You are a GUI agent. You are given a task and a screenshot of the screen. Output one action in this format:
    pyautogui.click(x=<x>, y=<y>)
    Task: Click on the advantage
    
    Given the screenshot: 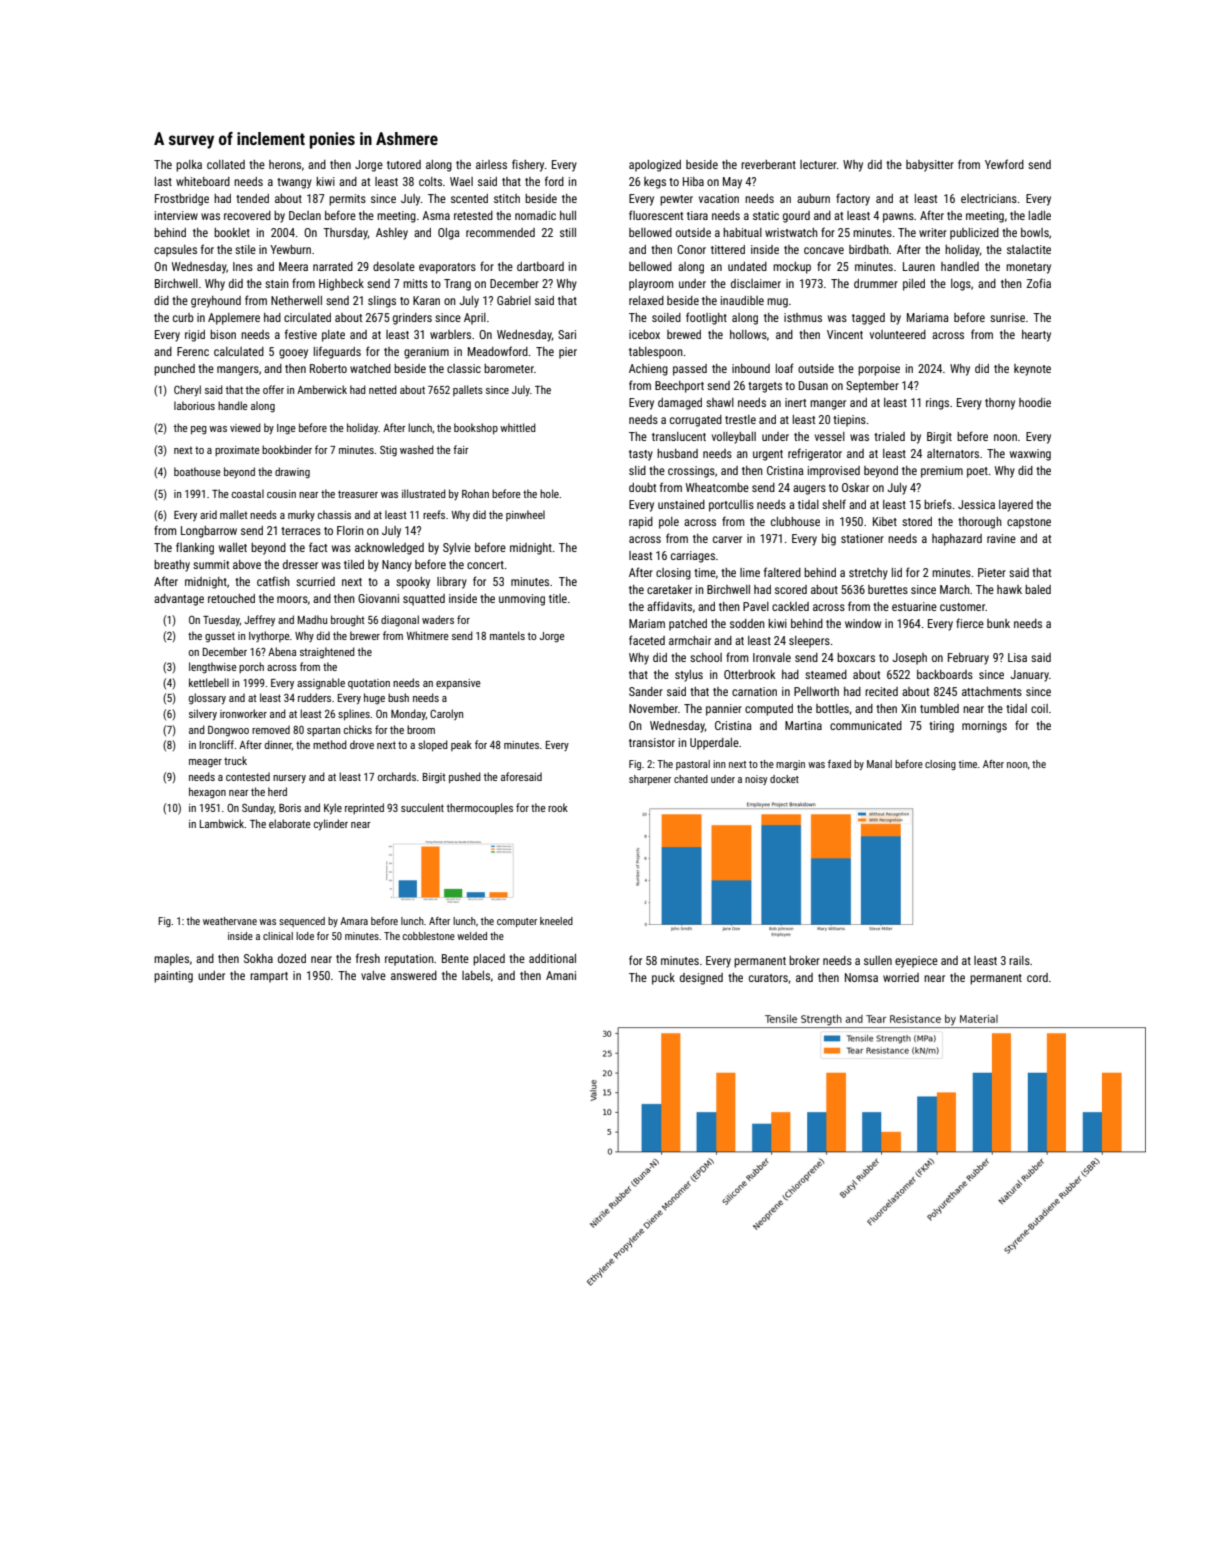 What is the action you would take?
    pyautogui.click(x=179, y=600)
